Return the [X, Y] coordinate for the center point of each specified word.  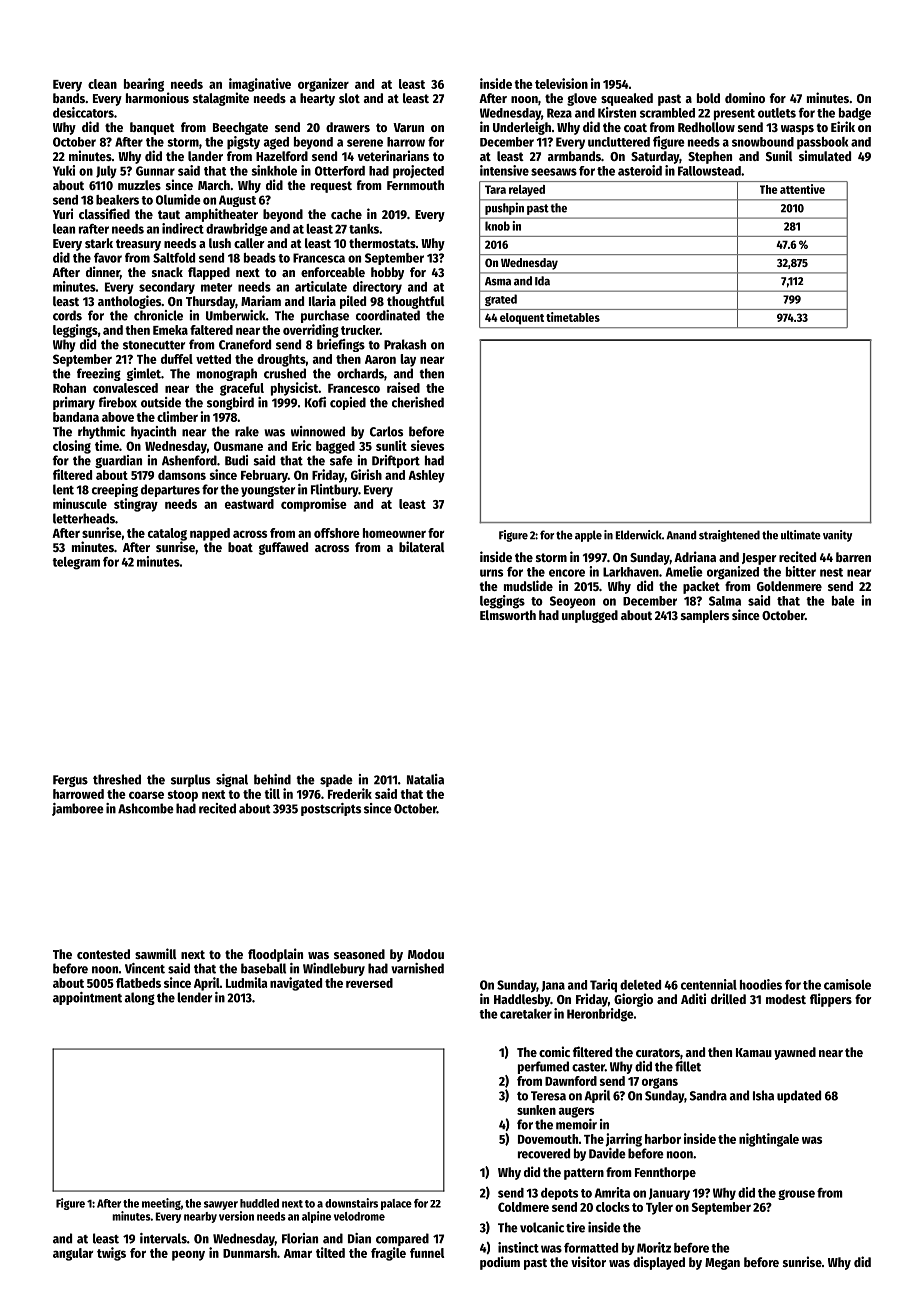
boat [240, 547]
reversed [369, 983]
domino [745, 97]
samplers [705, 616]
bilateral [422, 546]
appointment [87, 998]
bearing [144, 85]
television [561, 83]
